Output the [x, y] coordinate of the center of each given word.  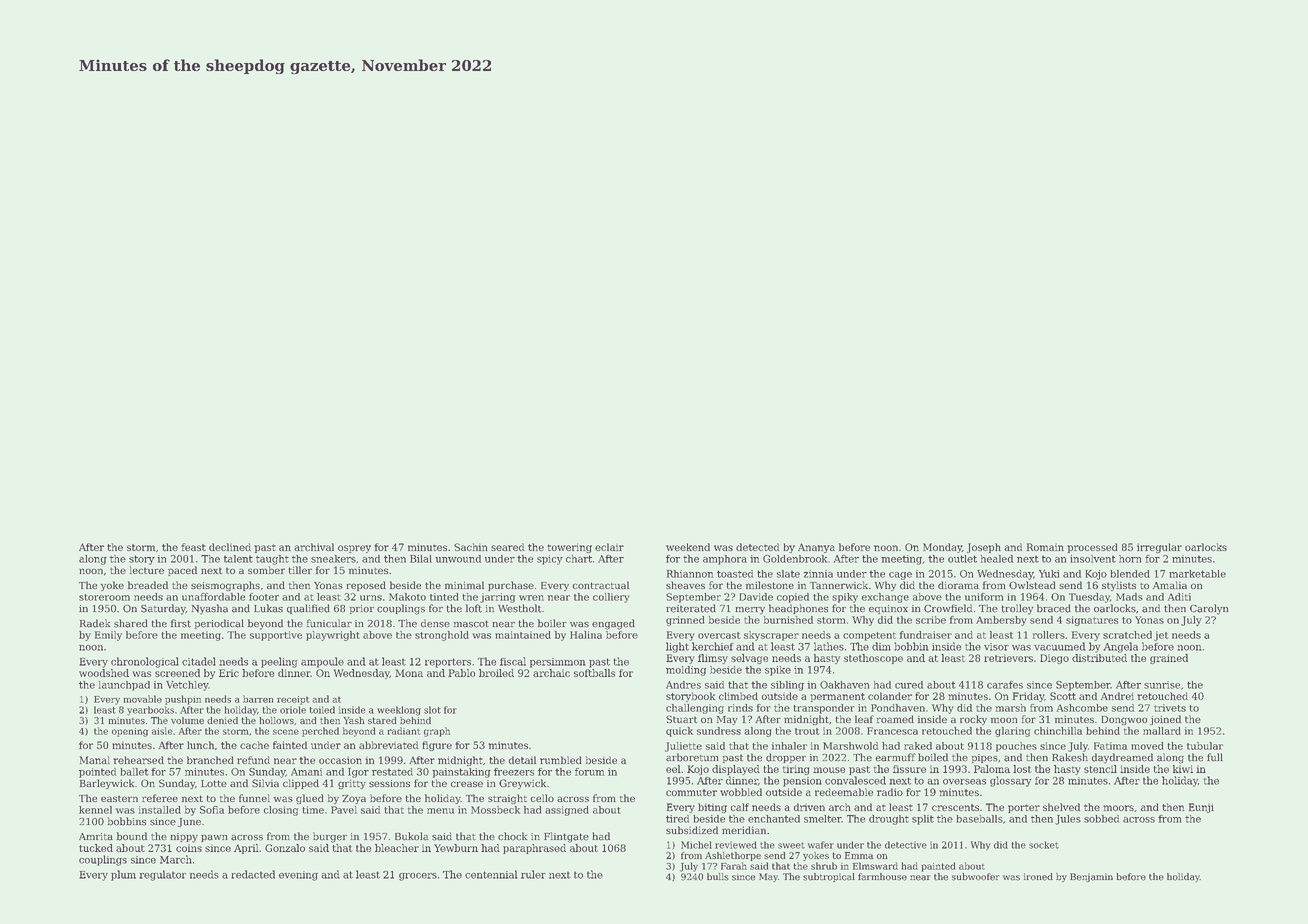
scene [286, 732]
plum [123, 875]
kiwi [1183, 769]
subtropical [829, 877]
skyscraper [771, 636]
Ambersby [1001, 621]
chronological [145, 662]
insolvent [1093, 559]
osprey [354, 549]
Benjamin [1091, 877]
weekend [688, 547]
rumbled [561, 760]
